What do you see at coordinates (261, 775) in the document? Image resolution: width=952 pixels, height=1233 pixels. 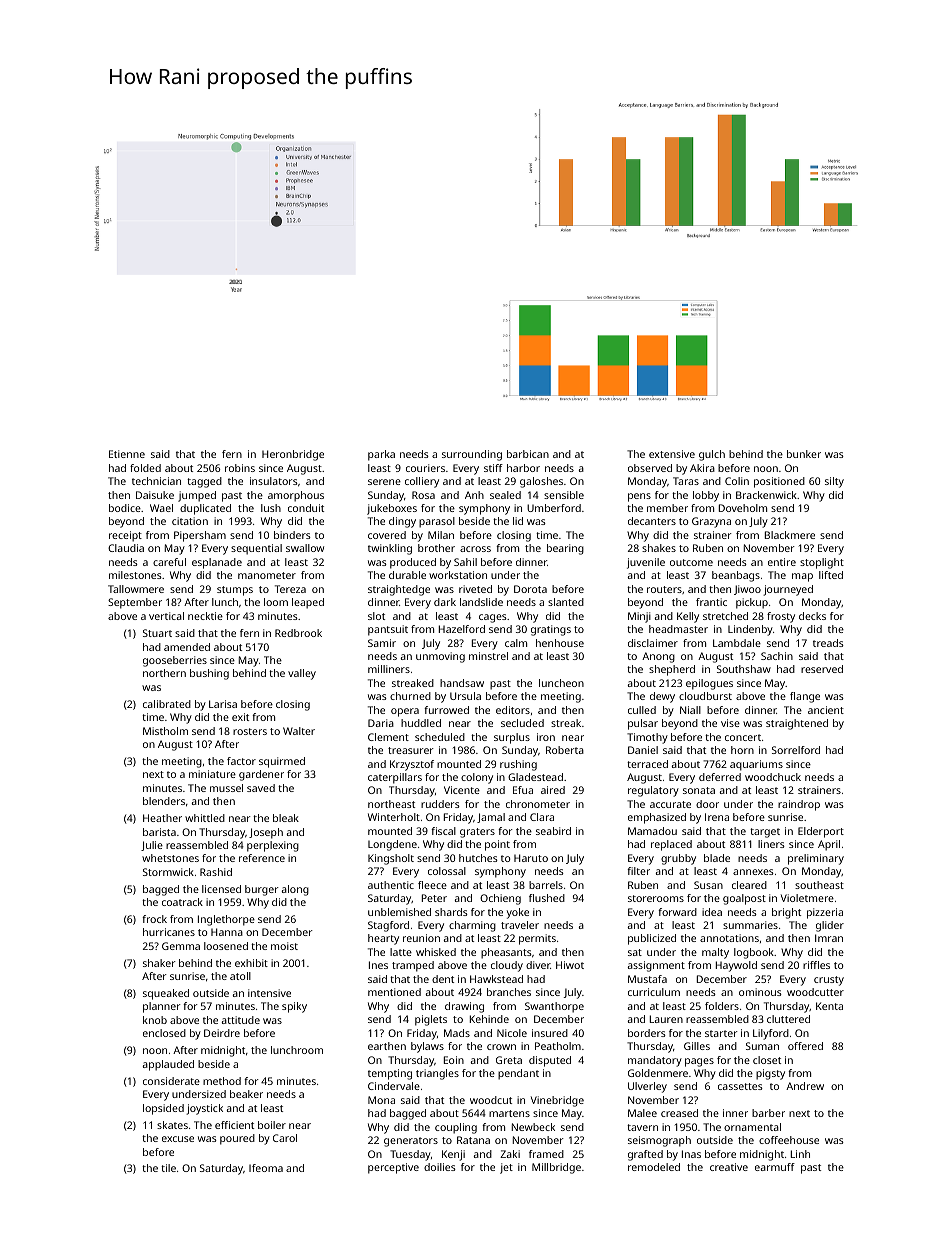 I see `gardener` at bounding box center [261, 775].
